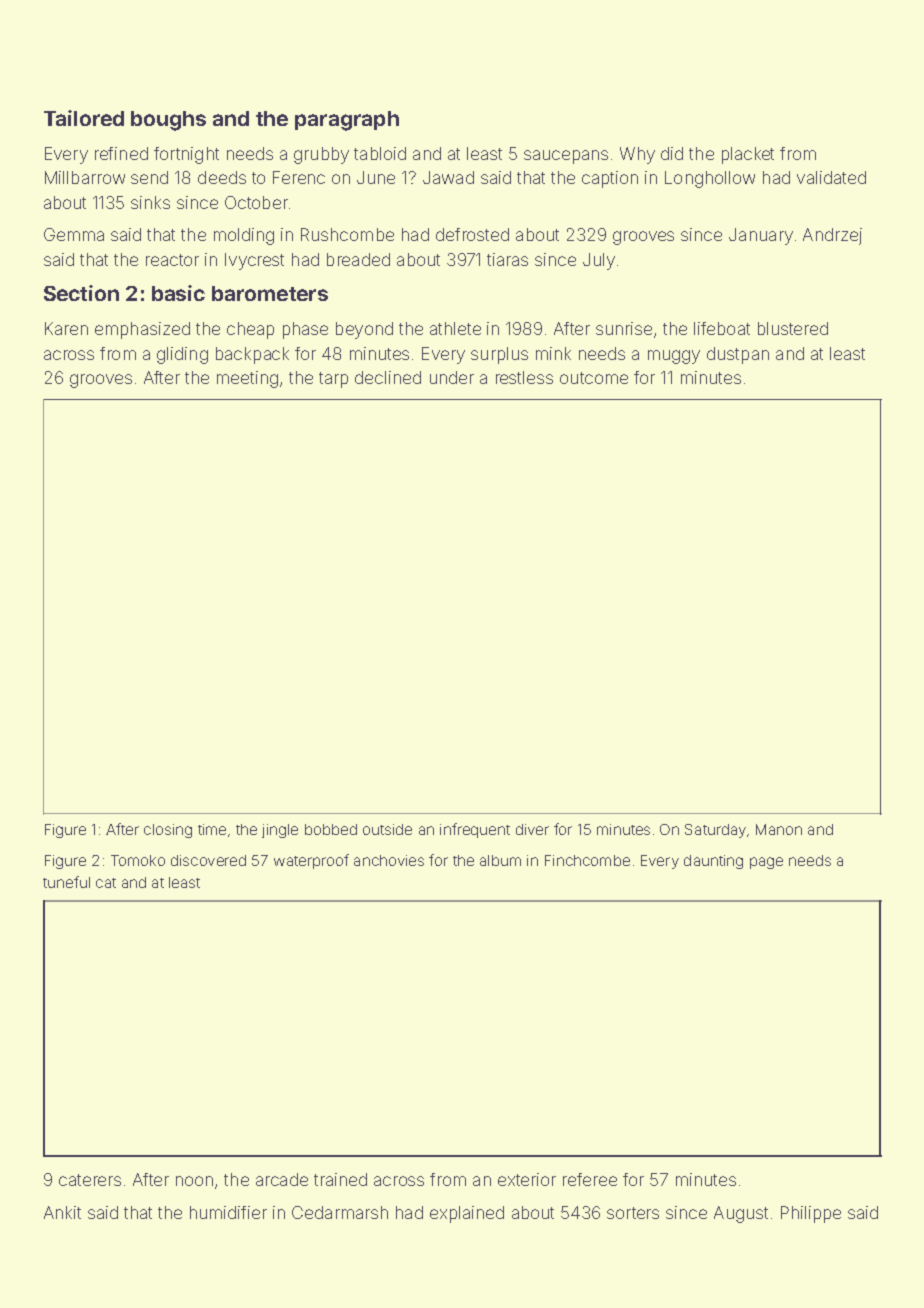  Describe the element at coordinates (84, 118) in the page. I see `Tailored` at that location.
